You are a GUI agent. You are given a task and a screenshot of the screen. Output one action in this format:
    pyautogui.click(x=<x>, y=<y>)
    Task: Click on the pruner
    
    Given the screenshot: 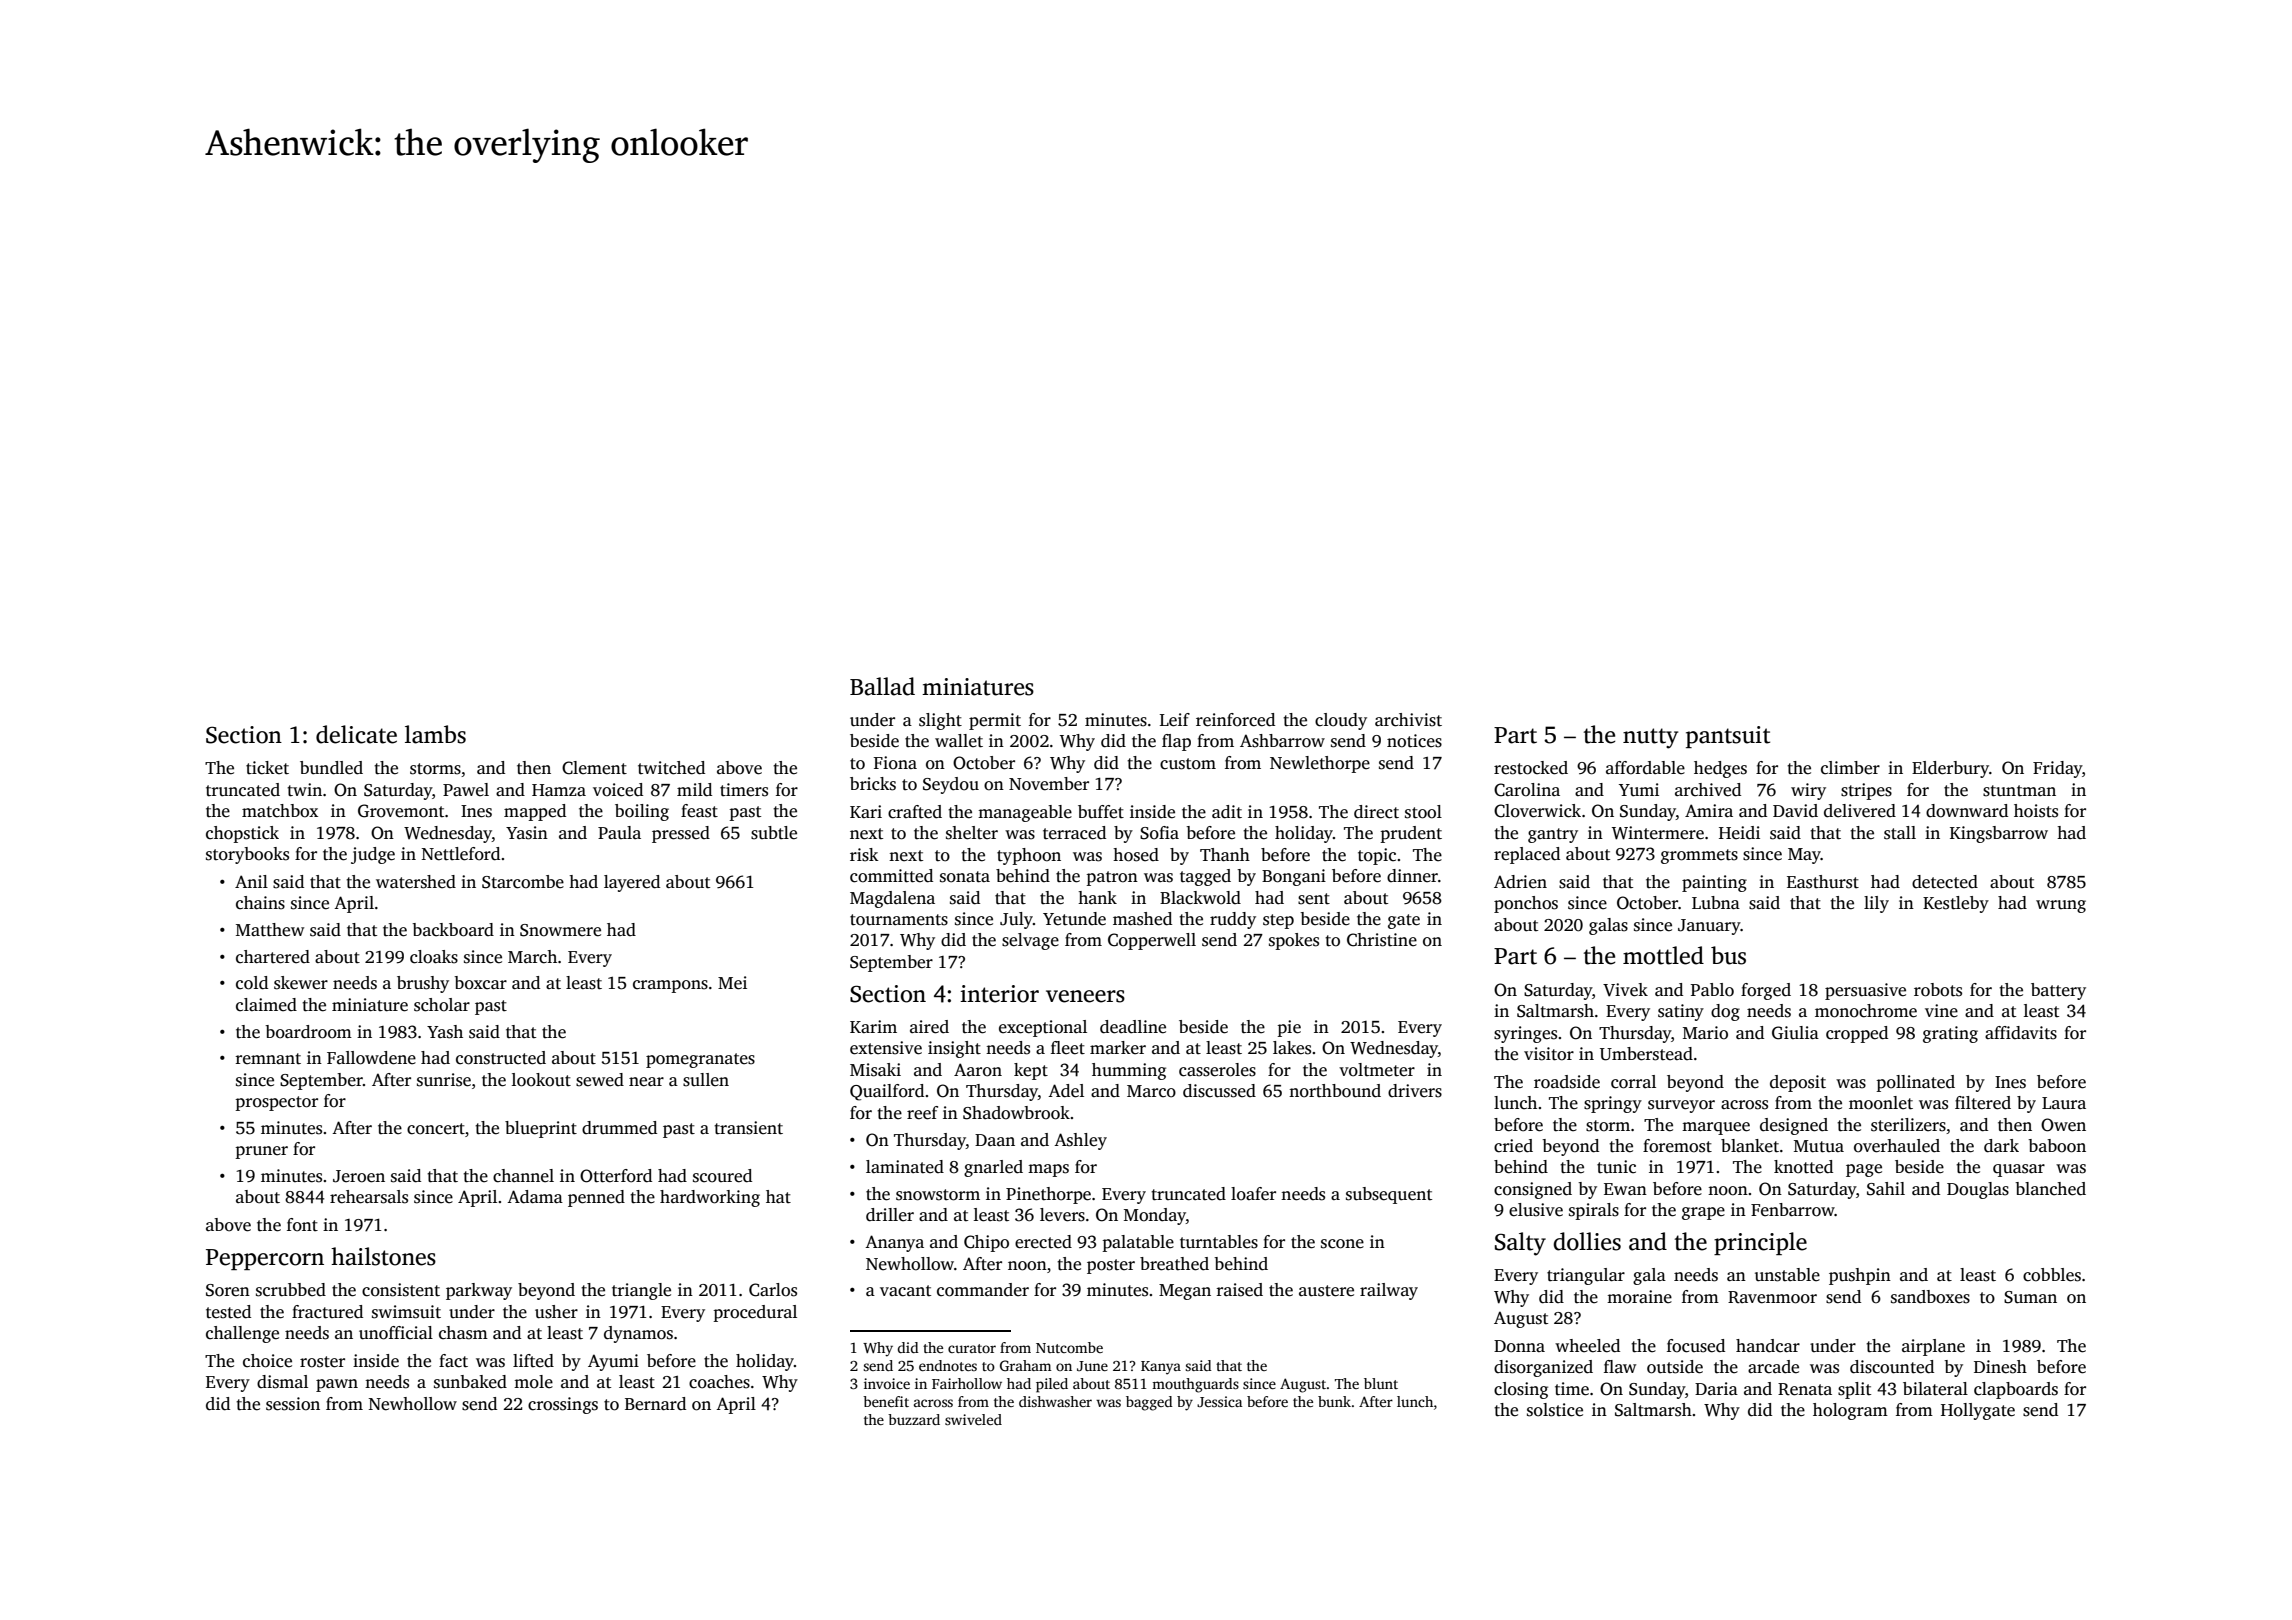 What is the action you would take?
    pyautogui.click(x=261, y=1152)
